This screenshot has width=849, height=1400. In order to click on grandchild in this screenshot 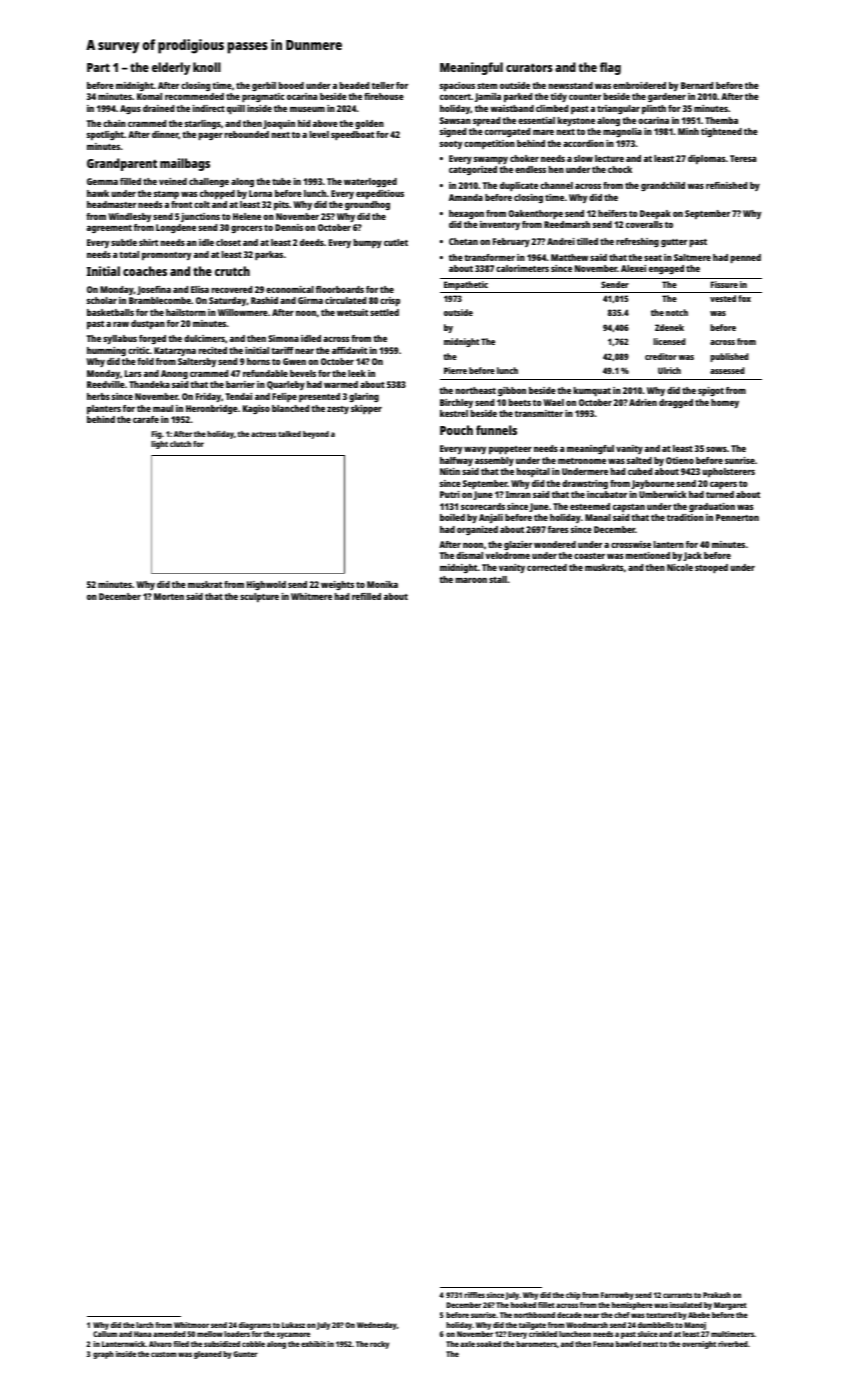, I will do `click(663, 186)`.
